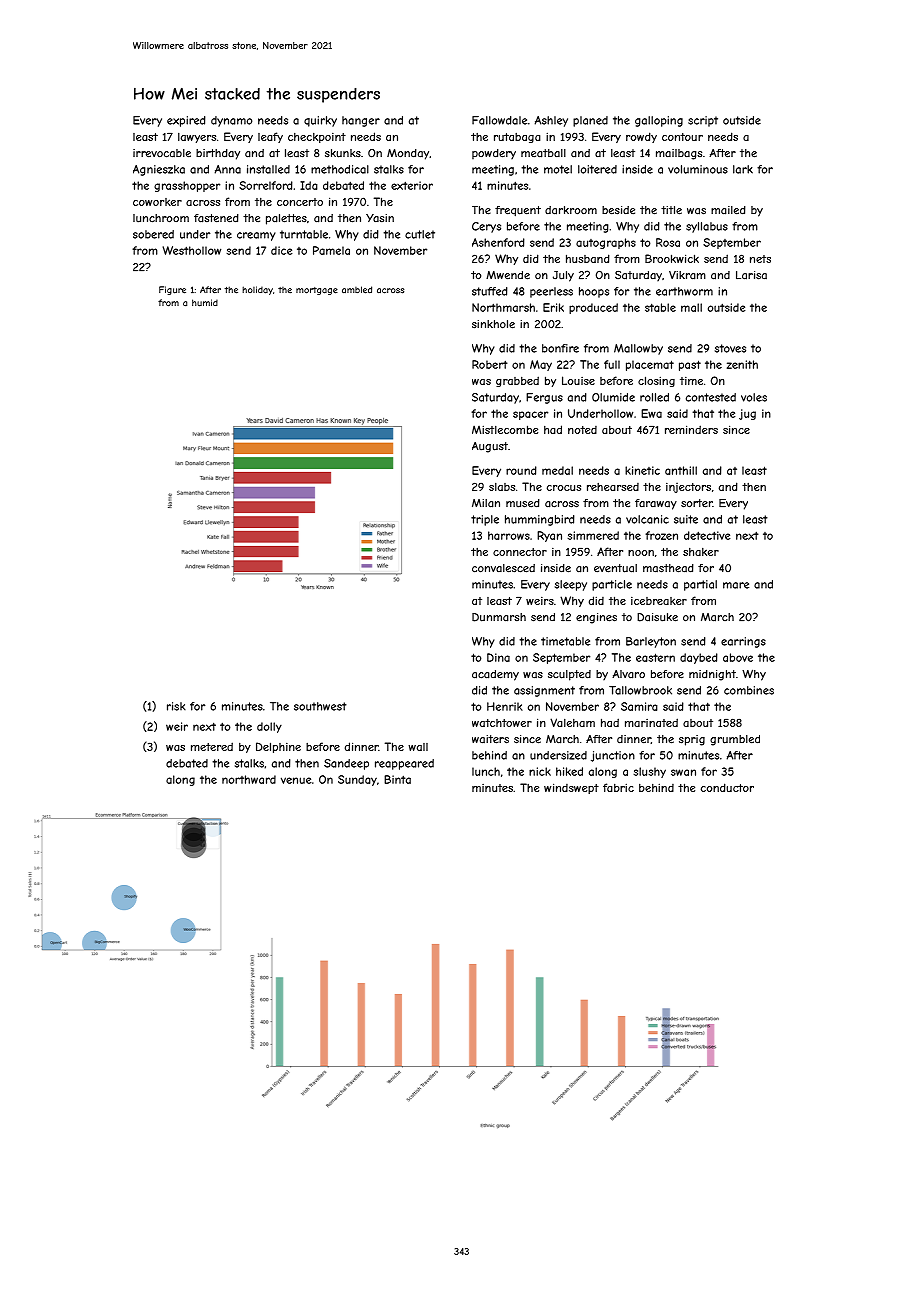 The image size is (908, 1316). What do you see at coordinates (751, 275) in the page?
I see `Larisa` at bounding box center [751, 275].
